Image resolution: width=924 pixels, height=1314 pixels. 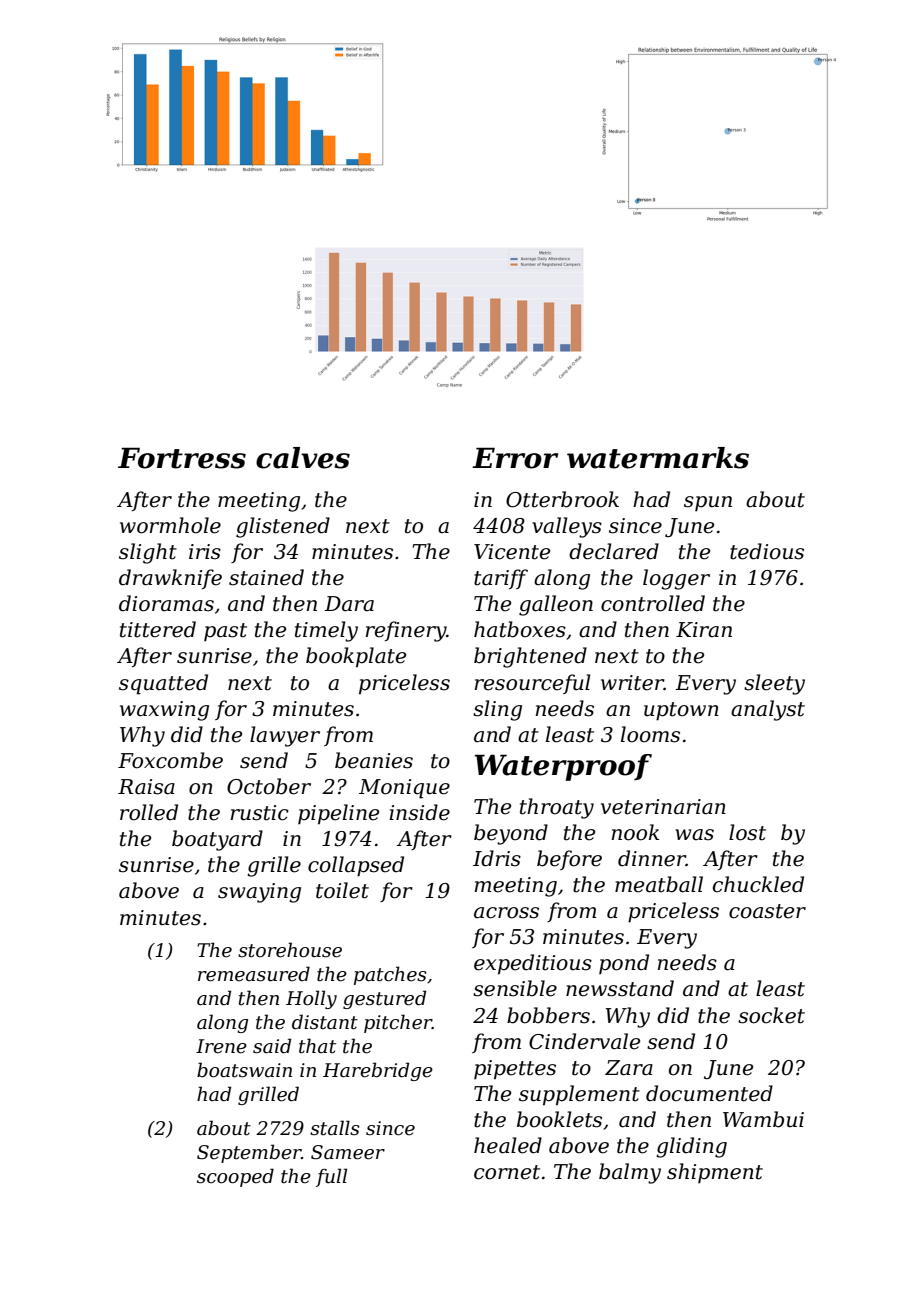 I want to click on glistened, so click(x=283, y=527).
